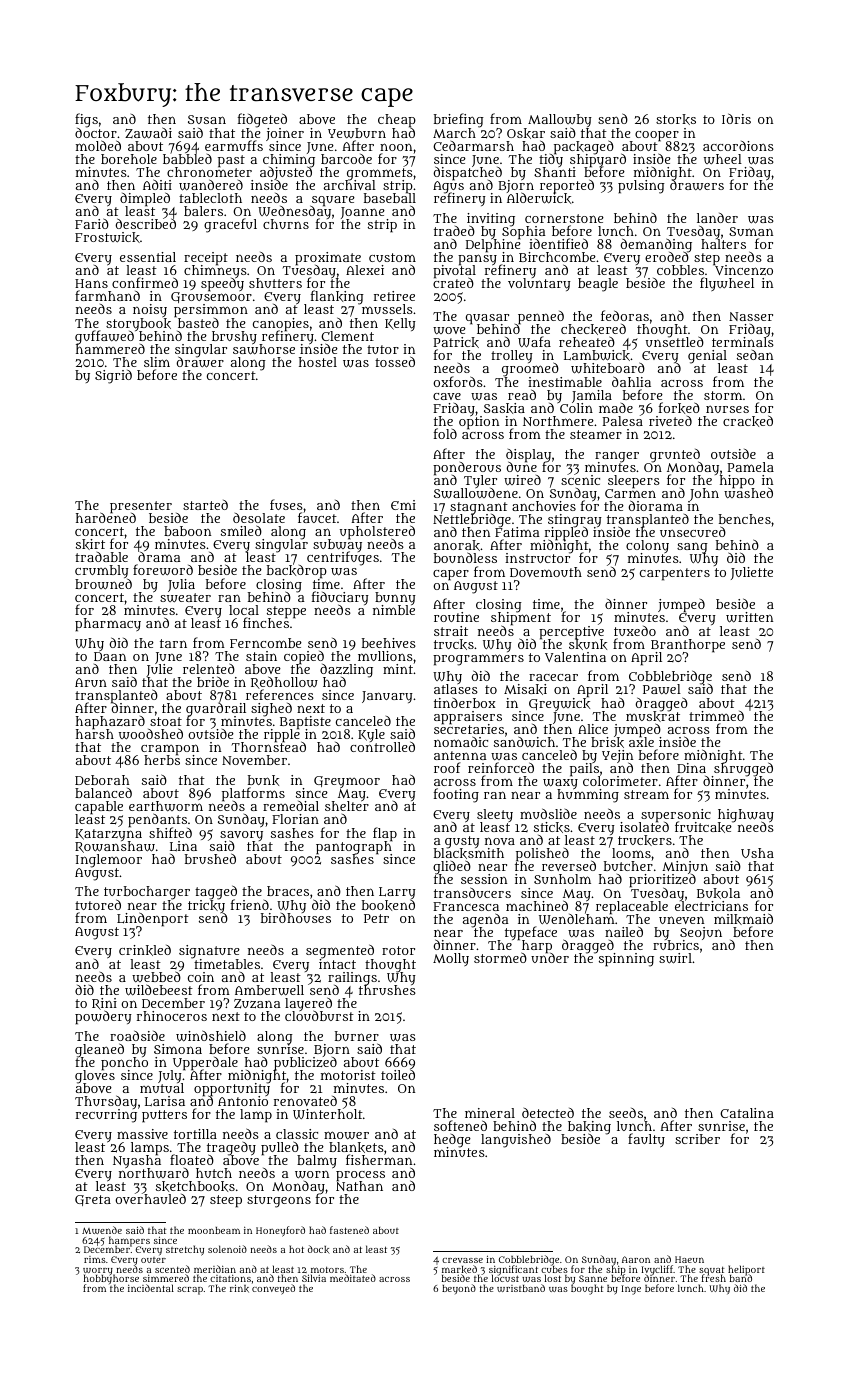 This screenshot has height=1400, width=849. Describe the element at coordinates (205, 505) in the screenshot. I see `started` at that location.
